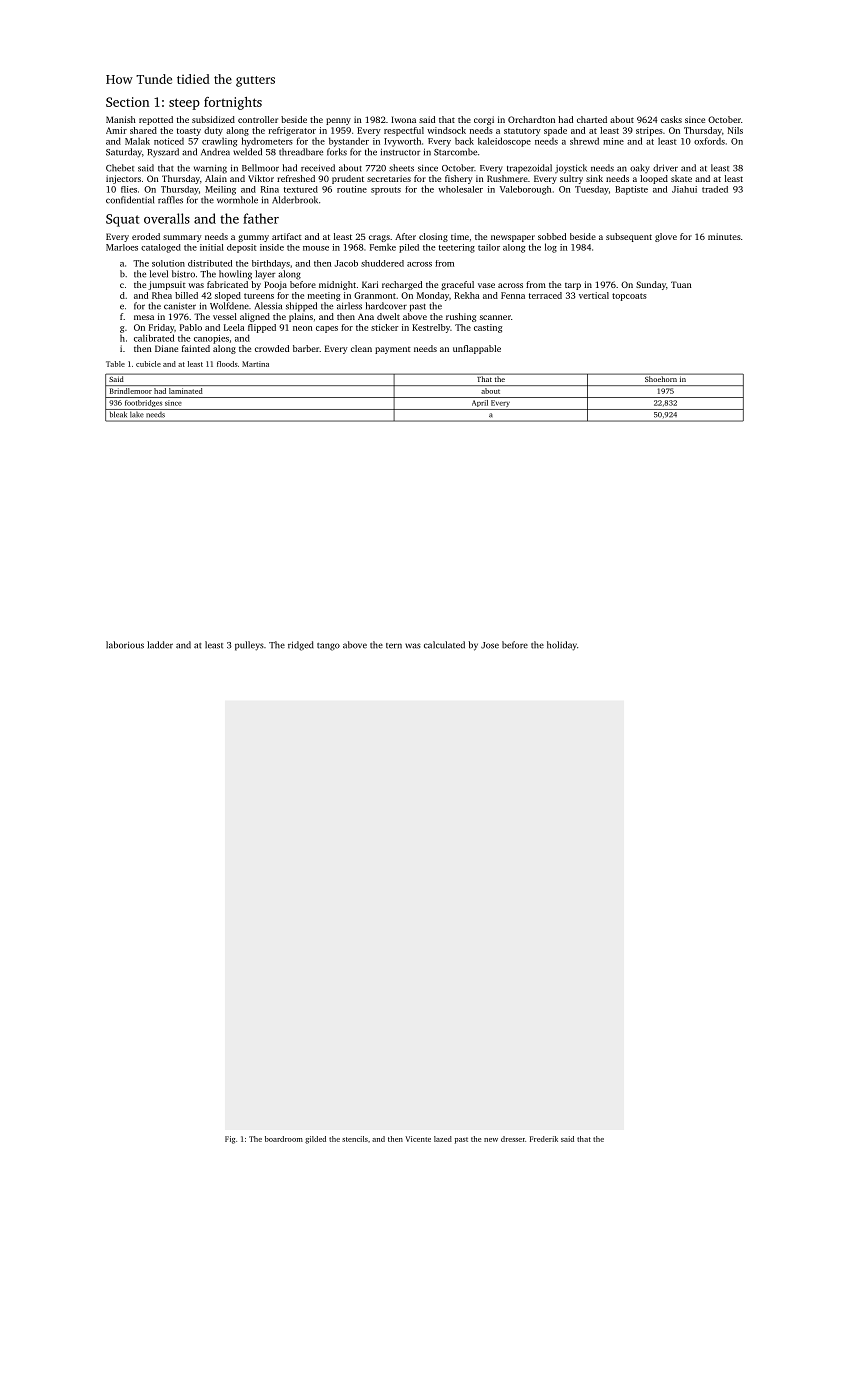 This page has width=849, height=1400. Describe the element at coordinates (724, 236) in the page. I see `minutes` at that location.
